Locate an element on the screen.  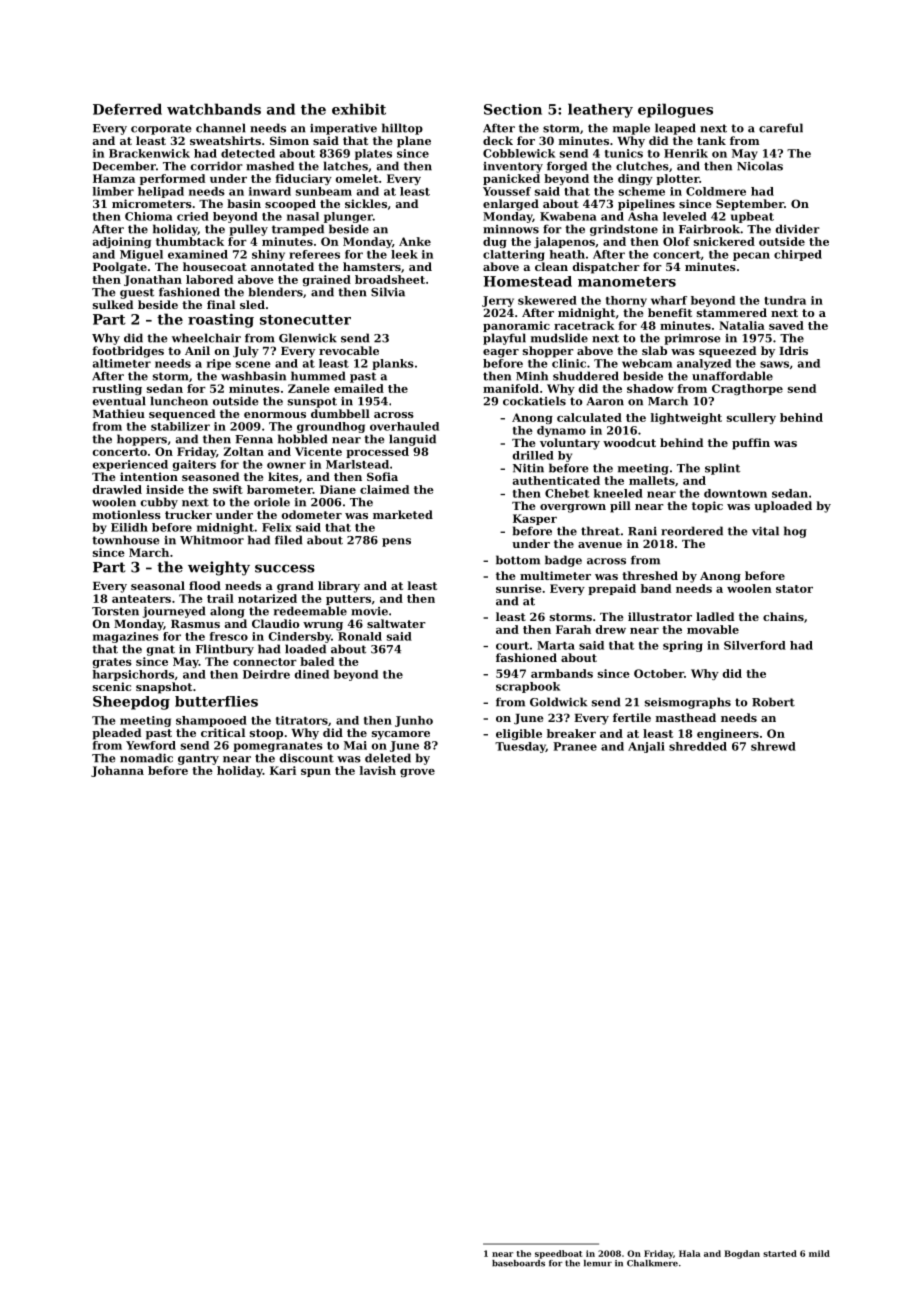
Fairbrook is located at coordinates (709, 229).
